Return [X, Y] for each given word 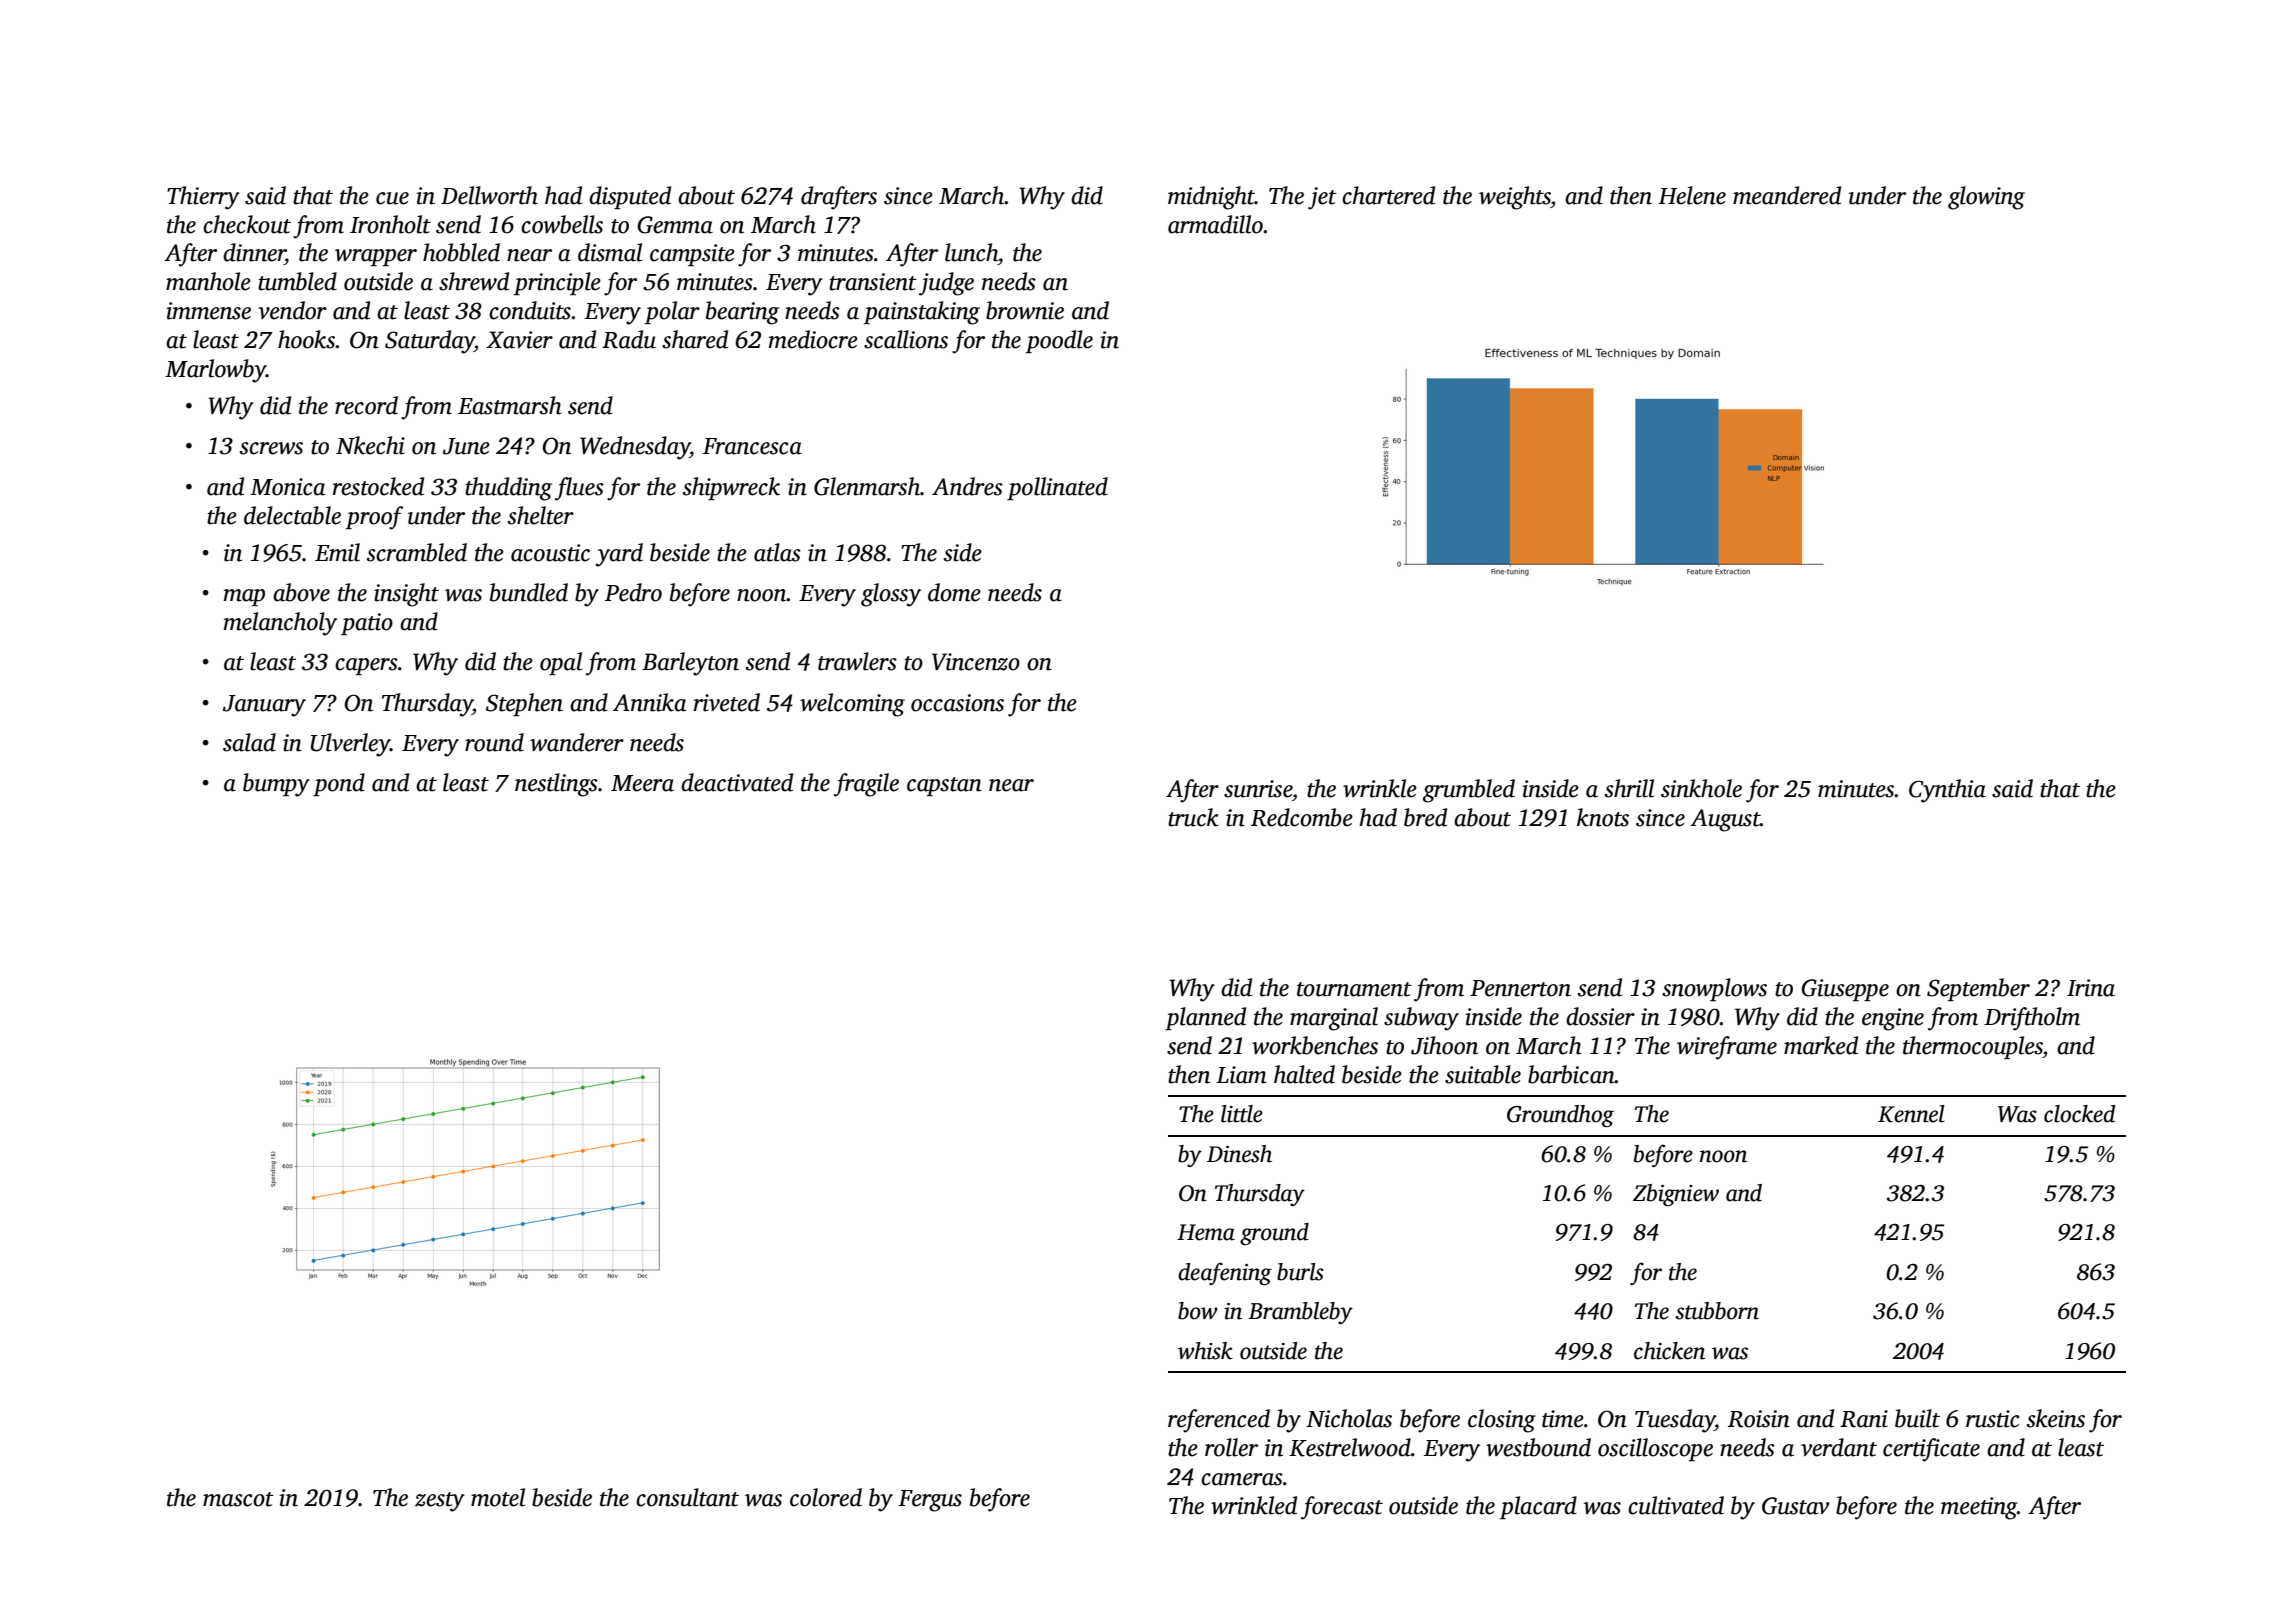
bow [1198, 1311]
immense [208, 311]
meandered [1787, 195]
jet [1322, 198]
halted [1304, 1074]
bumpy [276, 785]
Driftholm [2032, 1019]
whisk [1205, 1351]
